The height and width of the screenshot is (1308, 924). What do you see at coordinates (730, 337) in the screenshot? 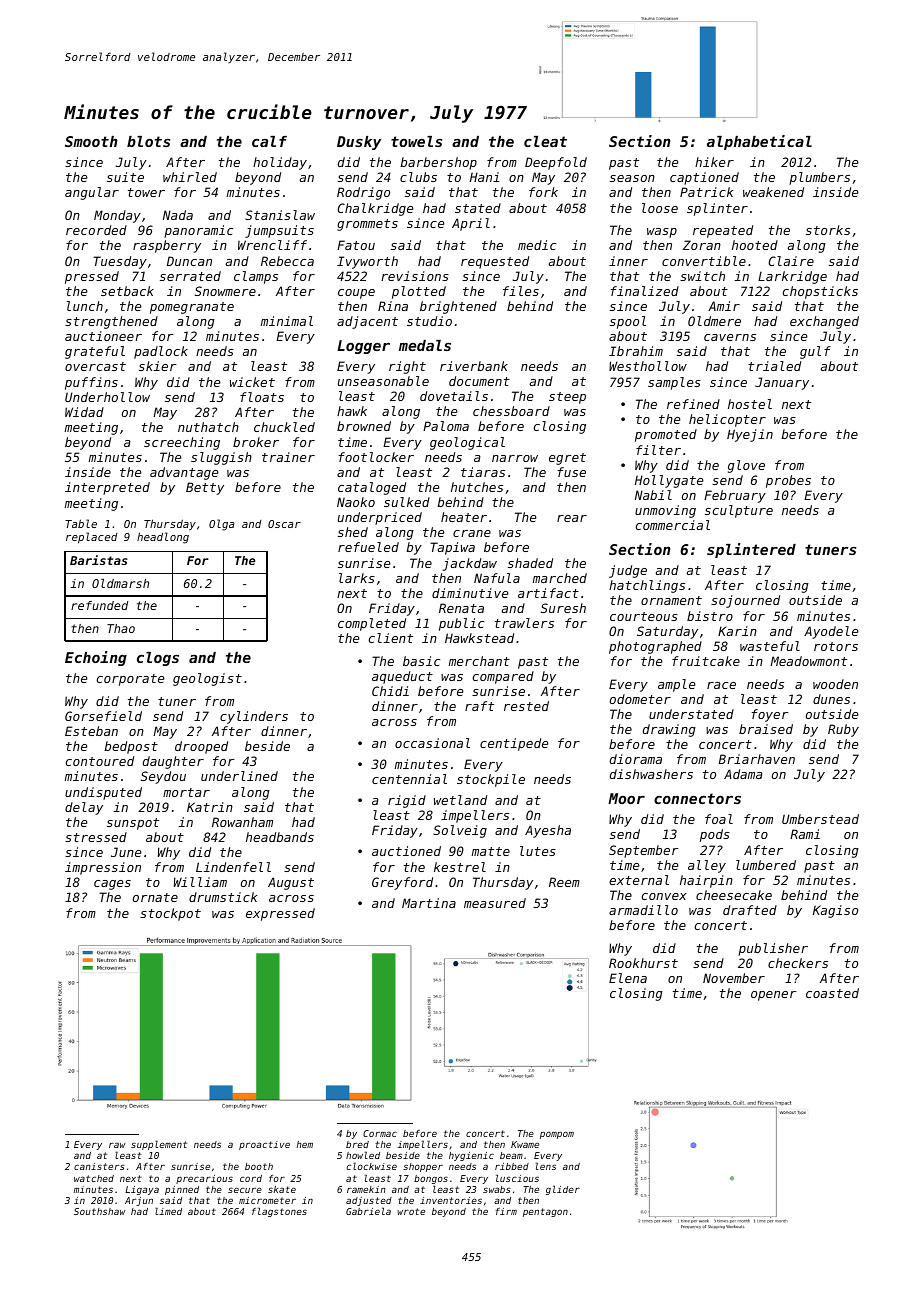
I see `caverns` at bounding box center [730, 337].
